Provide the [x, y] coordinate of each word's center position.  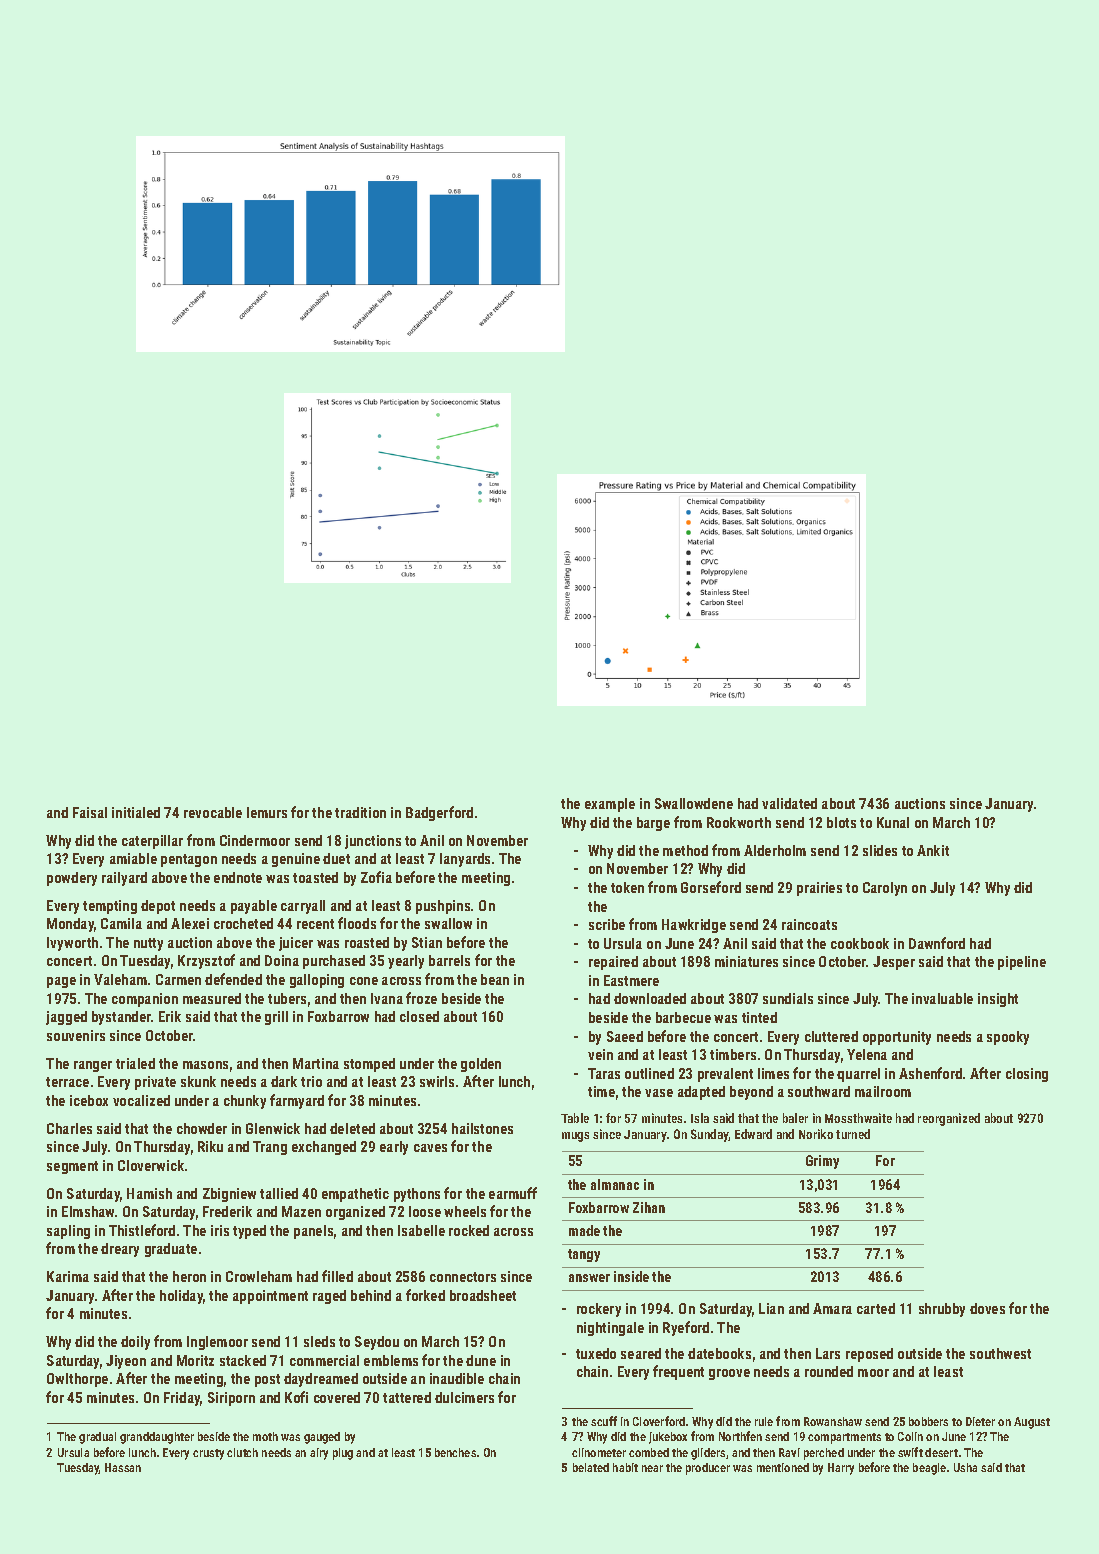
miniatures [746, 961]
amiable [133, 858]
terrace [67, 1082]
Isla [700, 1118]
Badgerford [439, 813]
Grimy [822, 1162]
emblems [391, 1360]
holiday [181, 1297]
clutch [242, 1452]
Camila [121, 923]
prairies [819, 889]
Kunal [893, 822]
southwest [1000, 1353]
